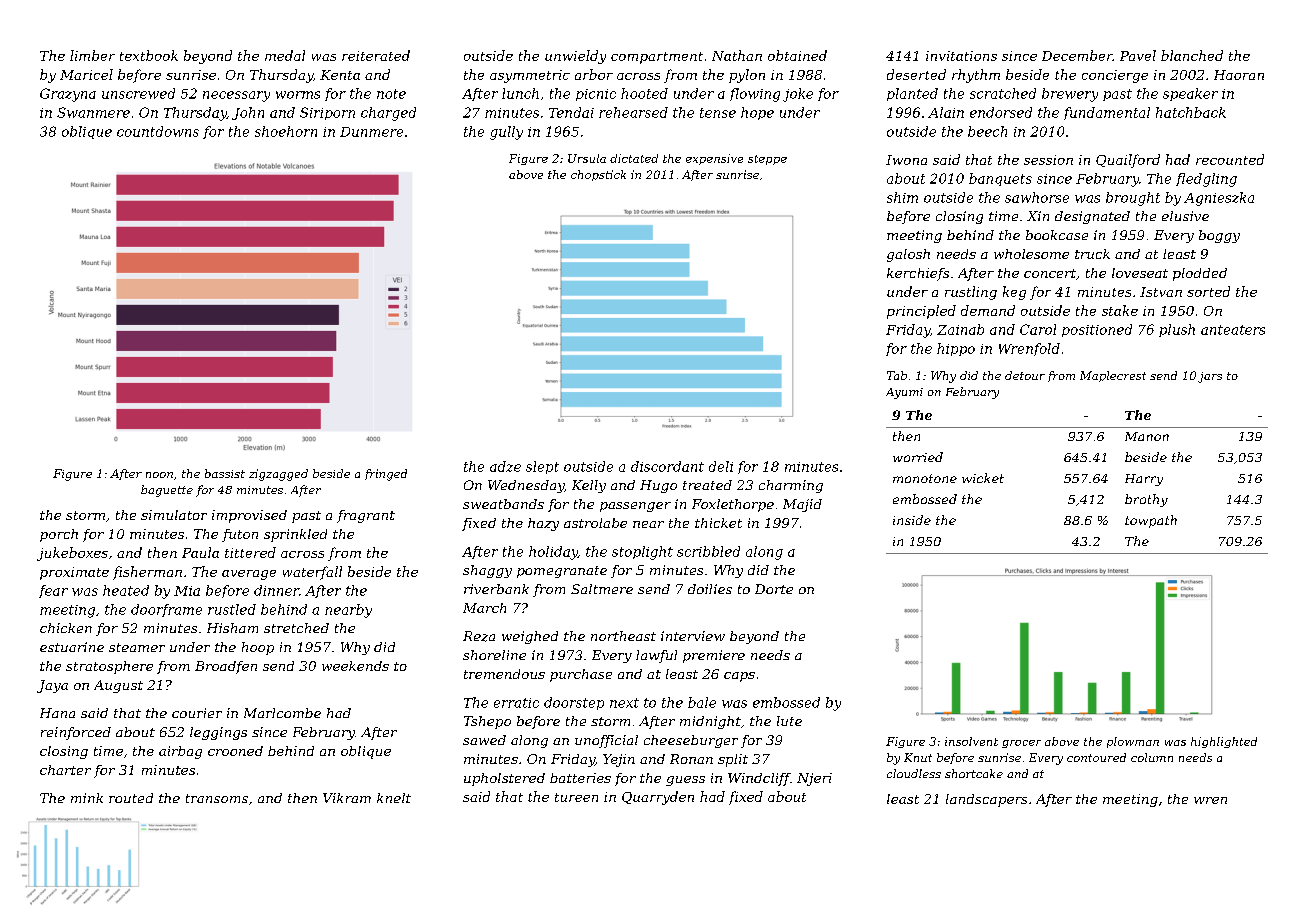 This page has height=924, width=1308. Describe the element at coordinates (634, 158) in the page. I see `dictated` at that location.
